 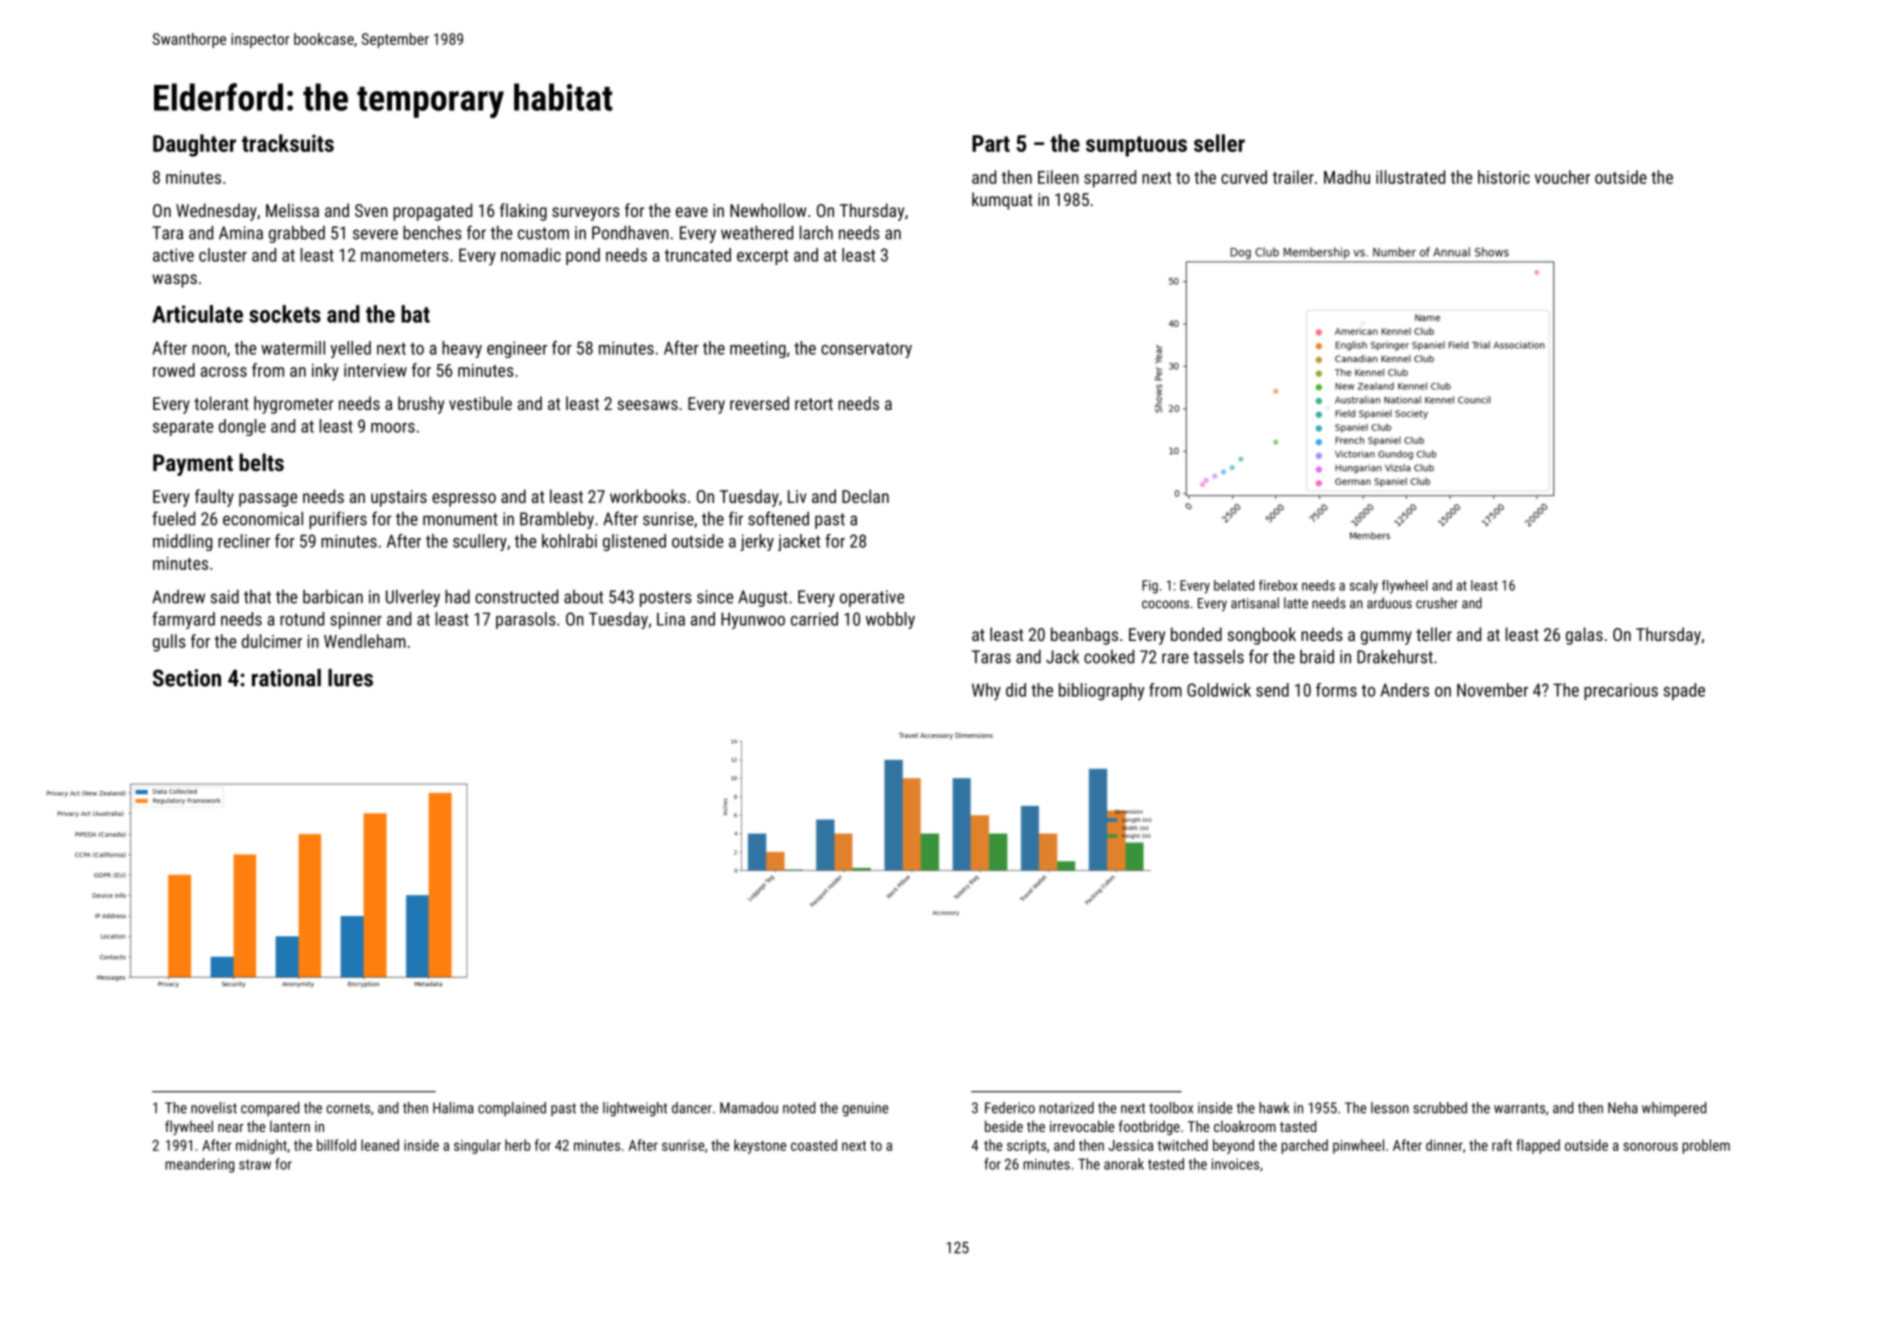 What do you see at coordinates (866, 350) in the screenshot?
I see `conservatory` at bounding box center [866, 350].
